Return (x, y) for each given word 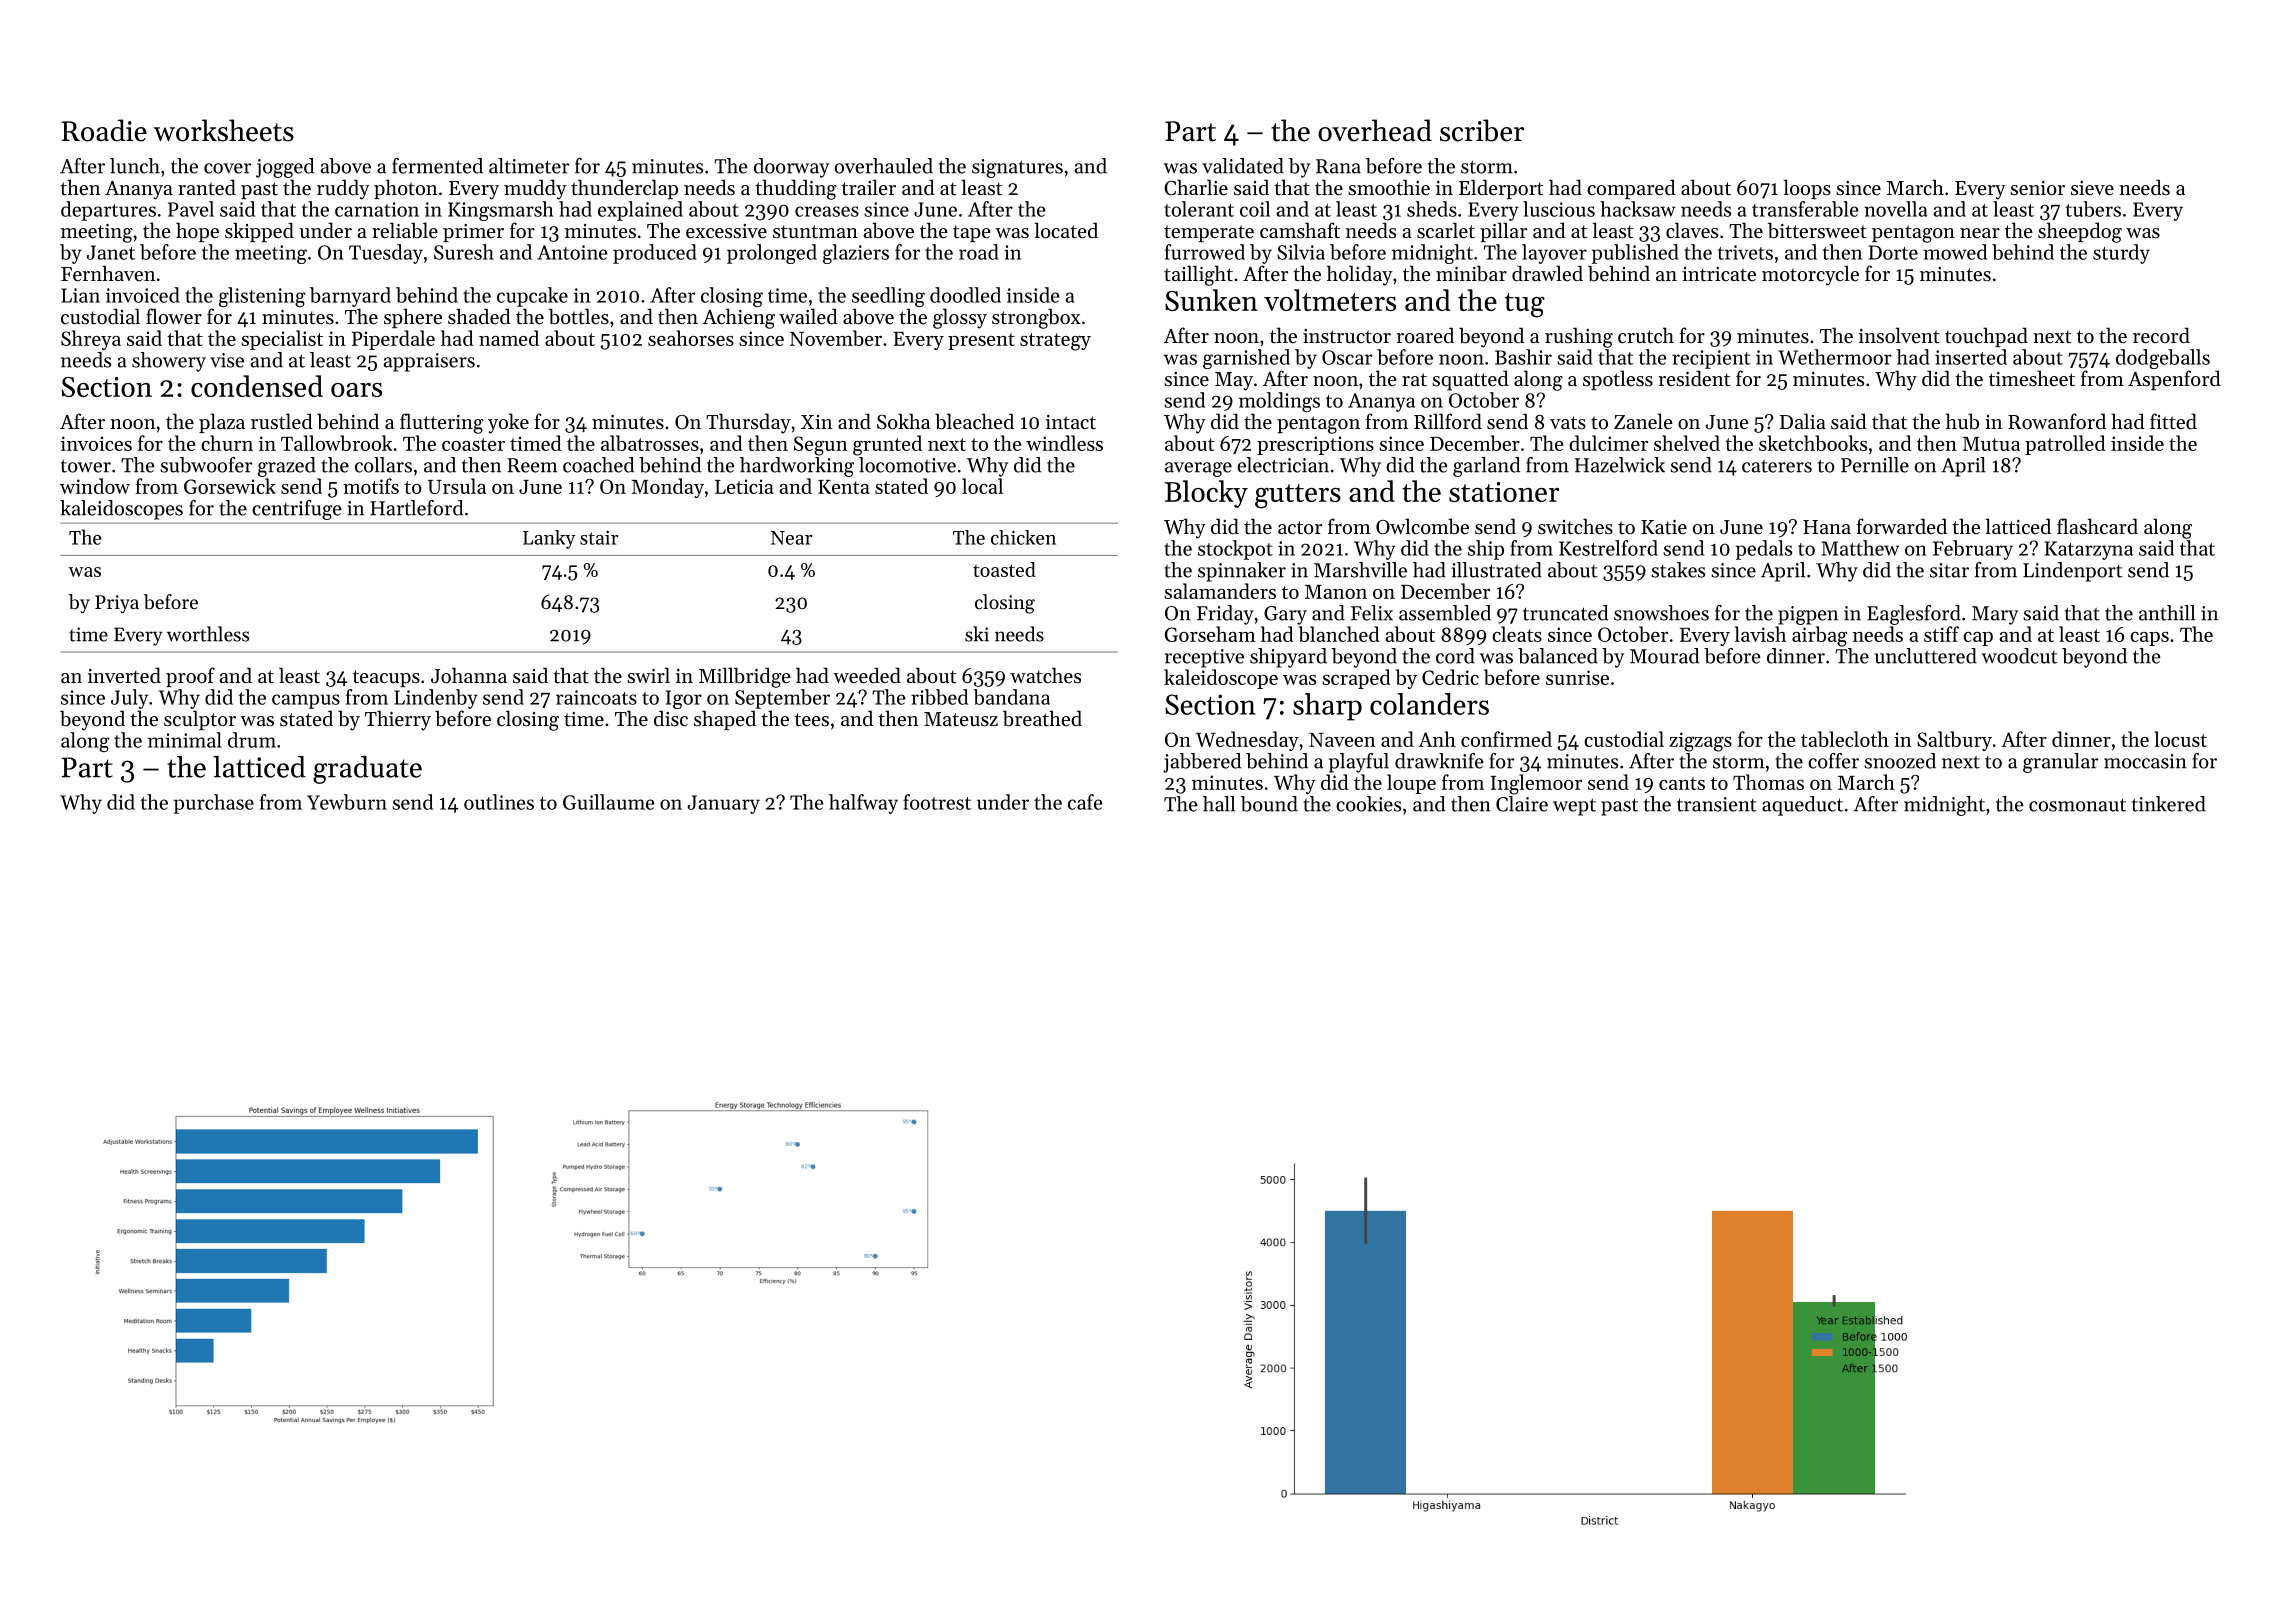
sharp (1327, 707)
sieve (2092, 188)
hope (197, 232)
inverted (124, 675)
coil (1255, 209)
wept (1574, 807)
